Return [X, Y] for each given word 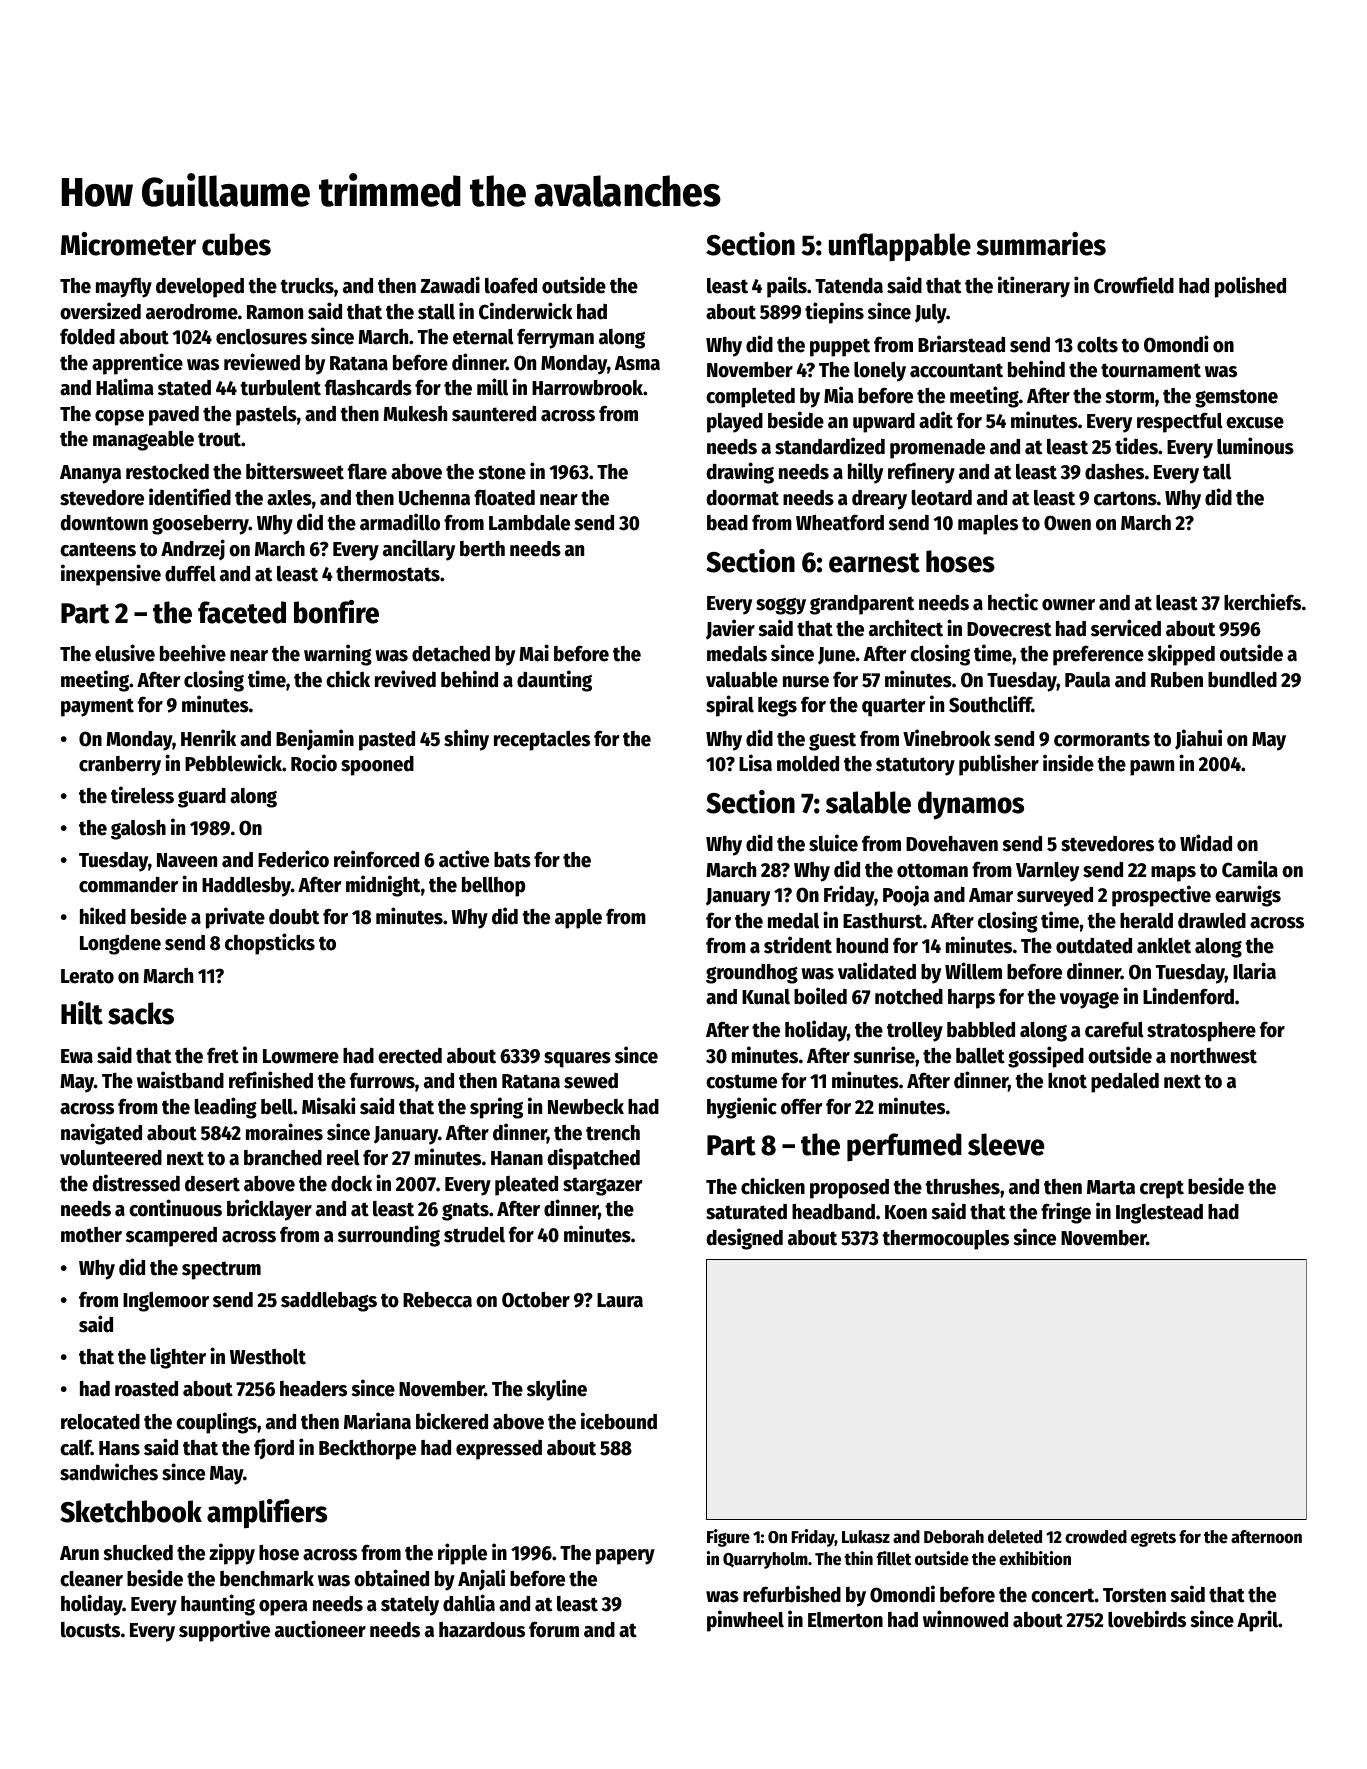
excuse [1255, 423]
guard [202, 798]
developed [200, 288]
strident [798, 945]
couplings [216, 1423]
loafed [511, 285]
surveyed [1055, 897]
